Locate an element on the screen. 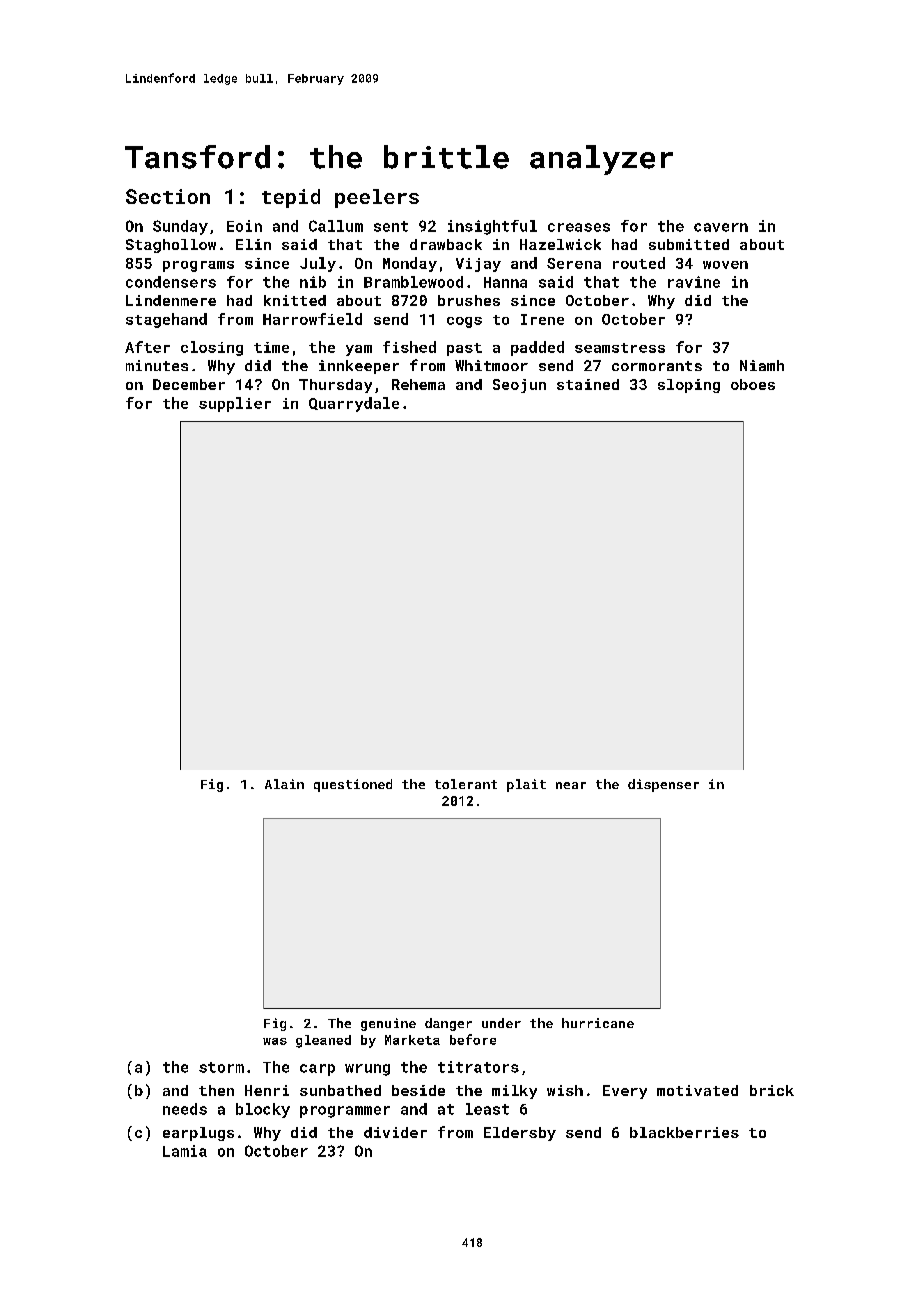 This screenshot has width=924, height=1314. cormorants is located at coordinates (657, 366).
